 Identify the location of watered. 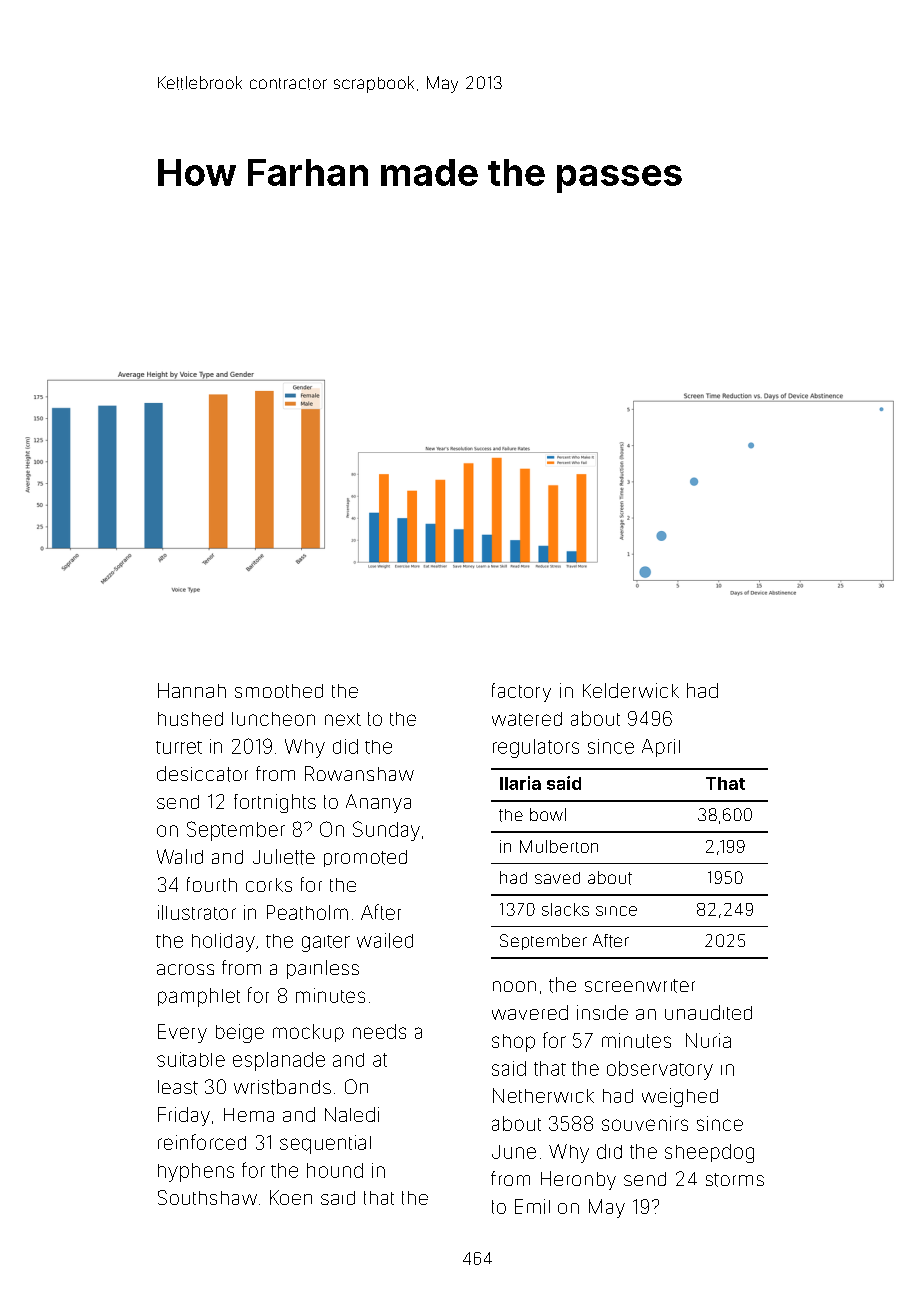
(527, 719).
